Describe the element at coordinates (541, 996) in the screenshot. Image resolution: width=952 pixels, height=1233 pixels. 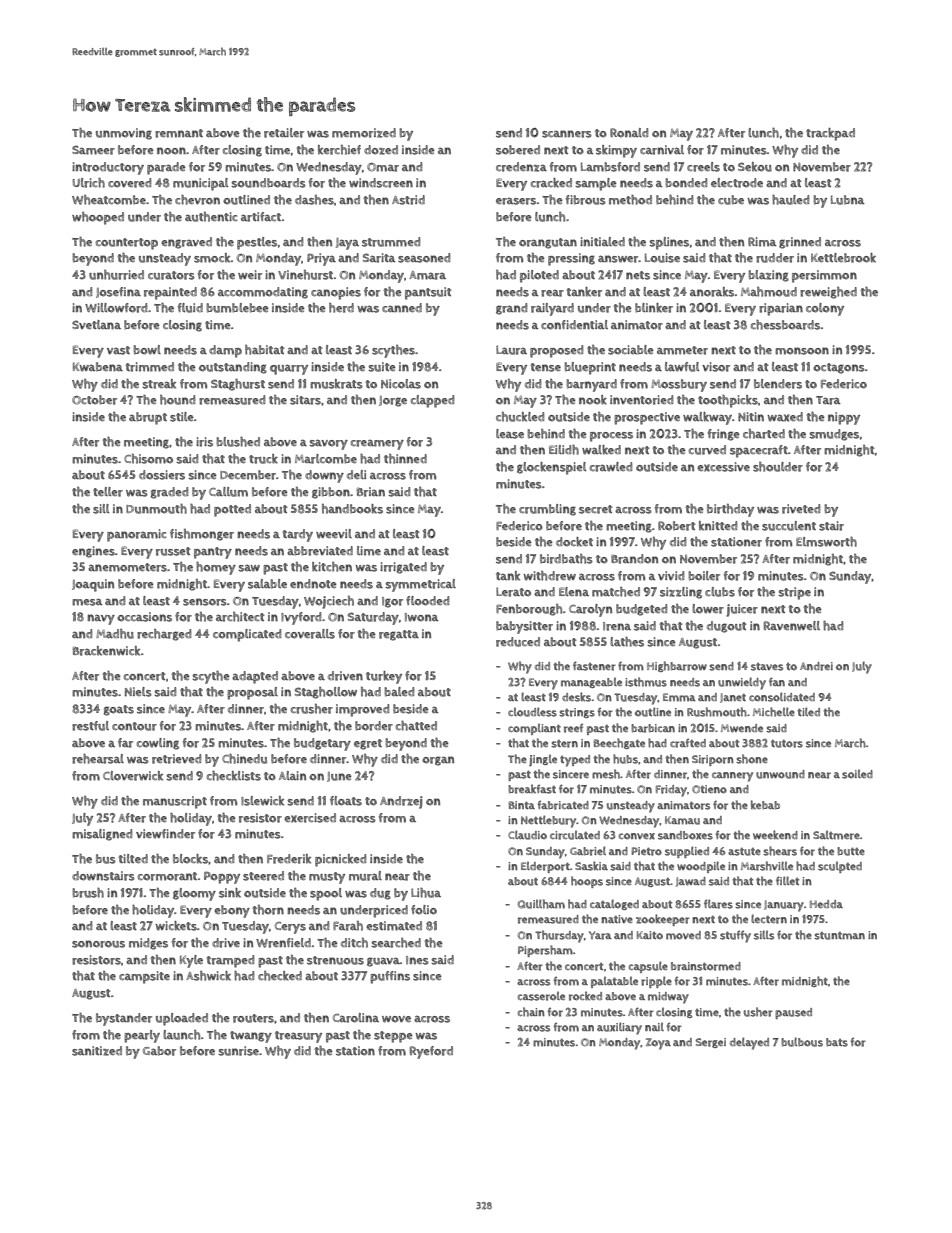
I see `casserole` at that location.
